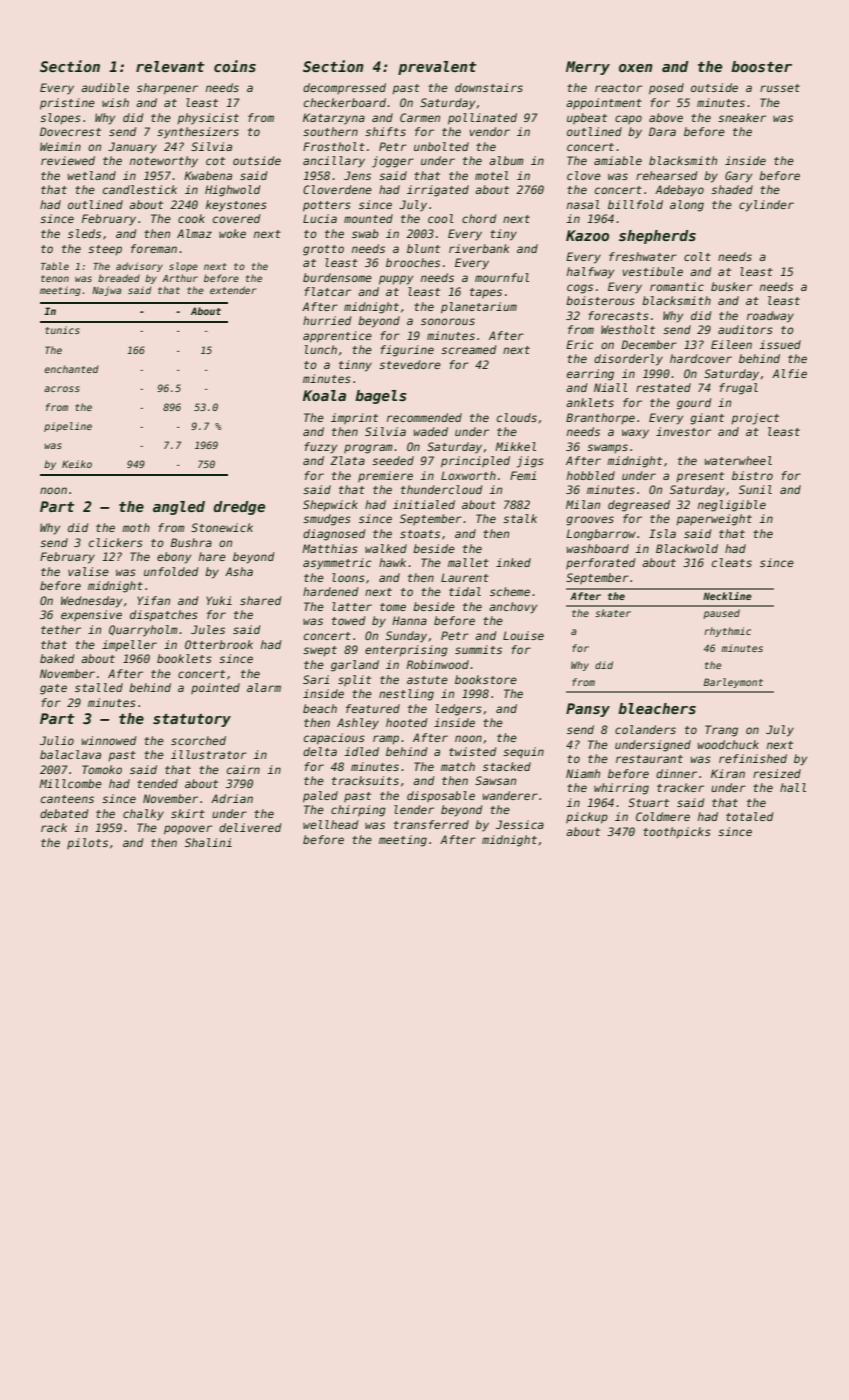  Describe the element at coordinates (761, 66) in the page. I see `booster` at that location.
